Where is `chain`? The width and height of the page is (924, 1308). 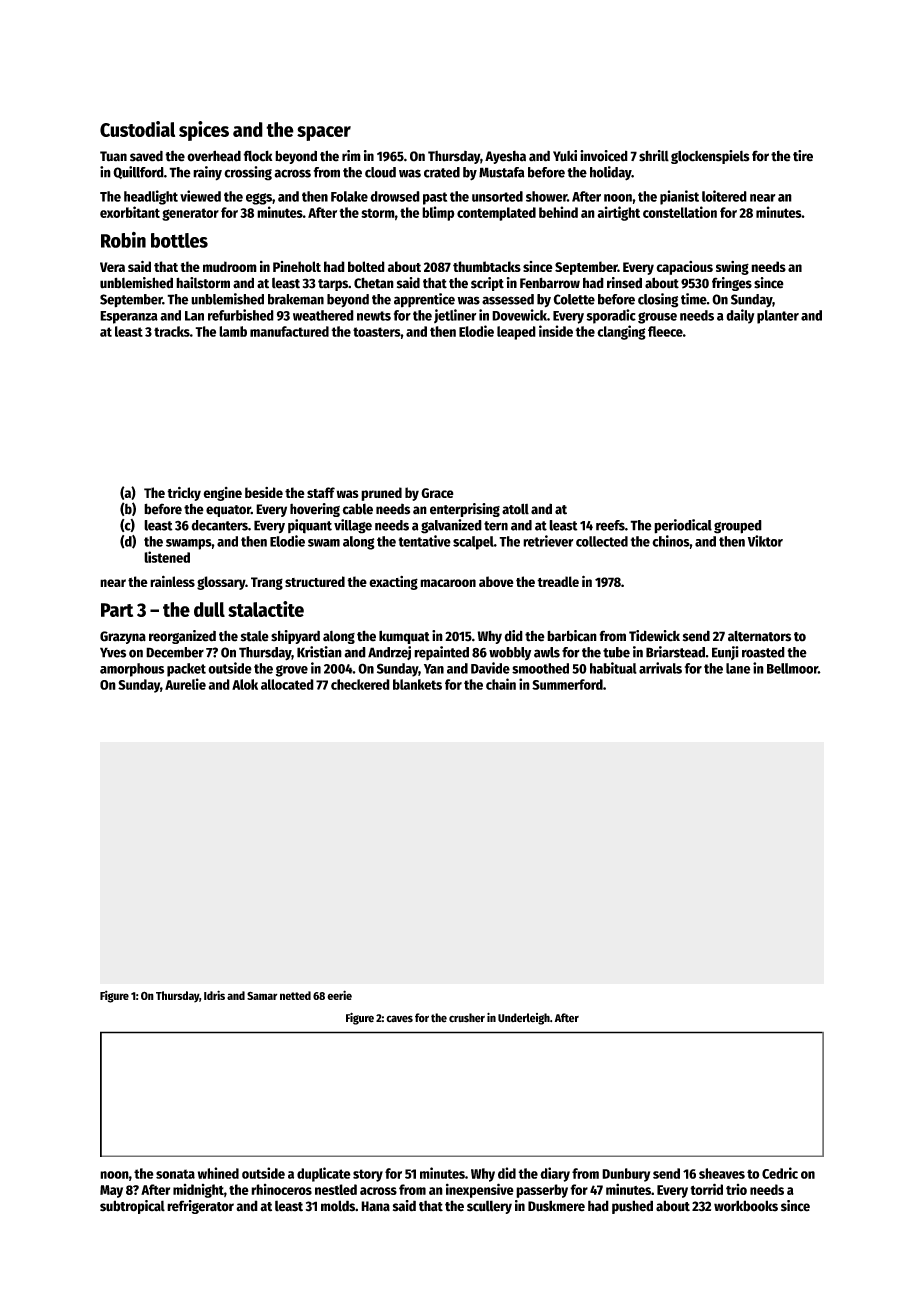
chain is located at coordinates (501, 684).
